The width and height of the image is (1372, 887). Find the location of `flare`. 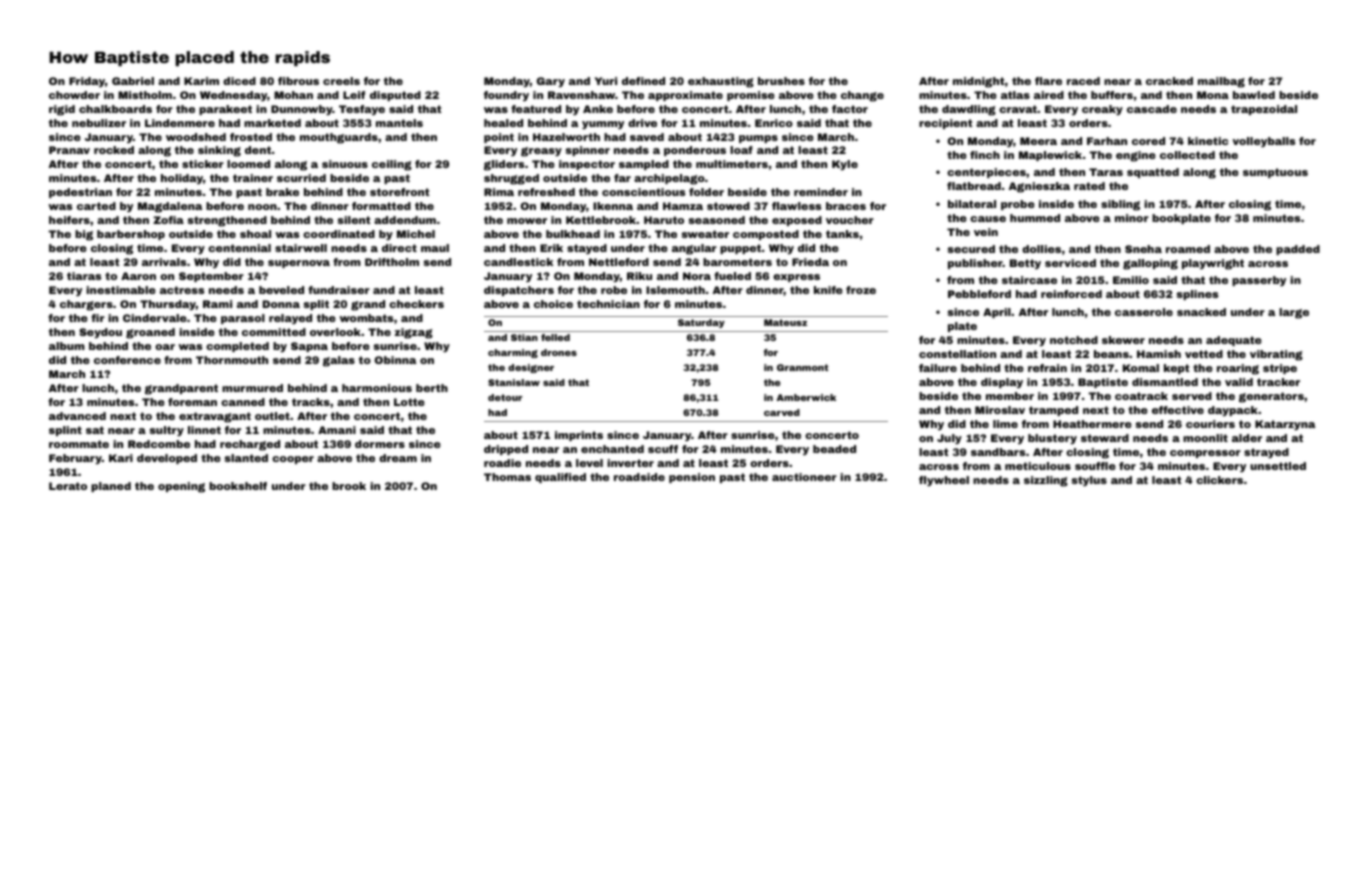

flare is located at coordinates (1048, 81).
